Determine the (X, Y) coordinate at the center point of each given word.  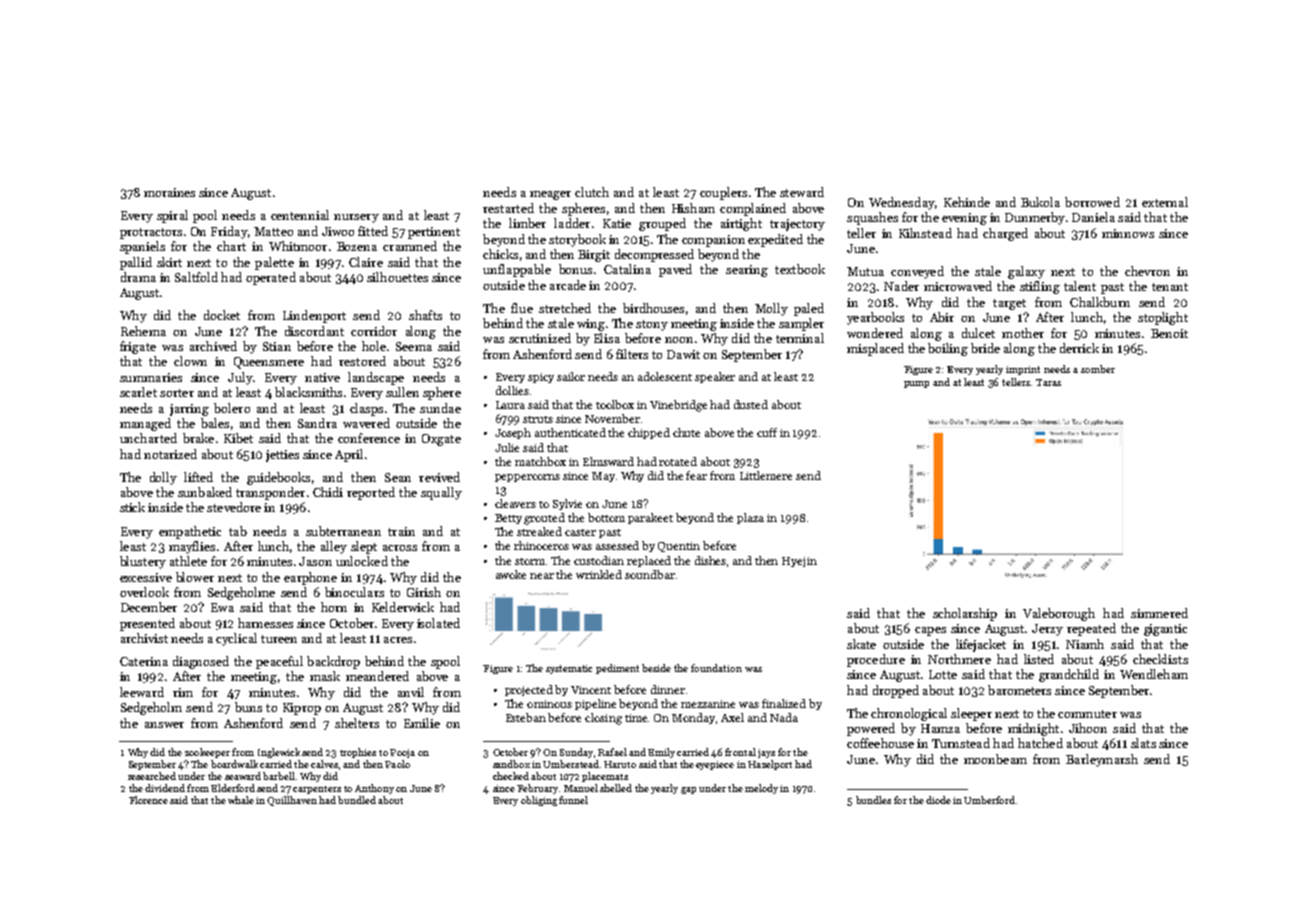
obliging (539, 801)
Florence (148, 800)
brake (198, 438)
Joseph (513, 433)
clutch (592, 192)
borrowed (1092, 202)
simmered (1159, 613)
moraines (169, 192)
